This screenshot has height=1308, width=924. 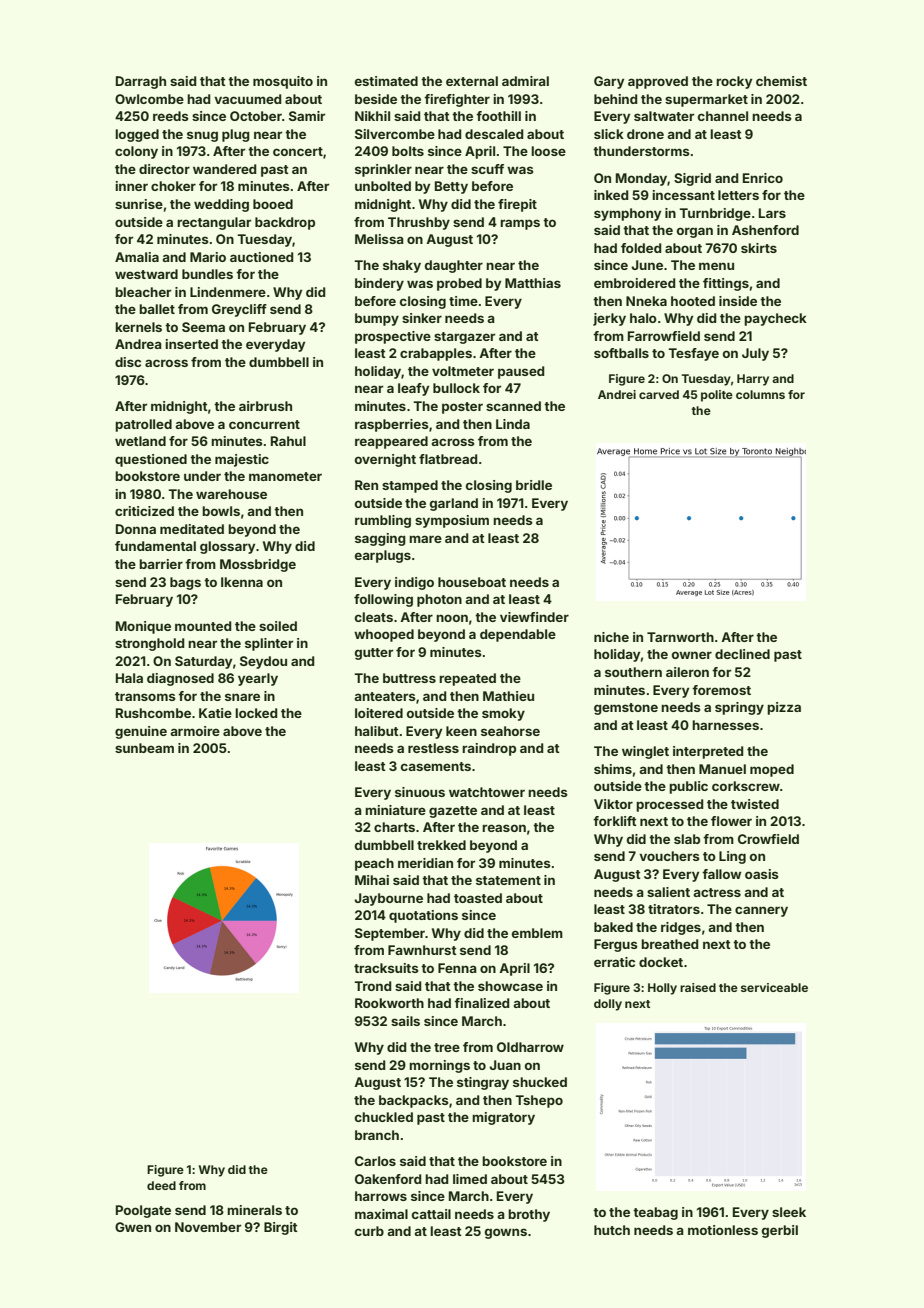 I want to click on restless, so click(x=433, y=748).
